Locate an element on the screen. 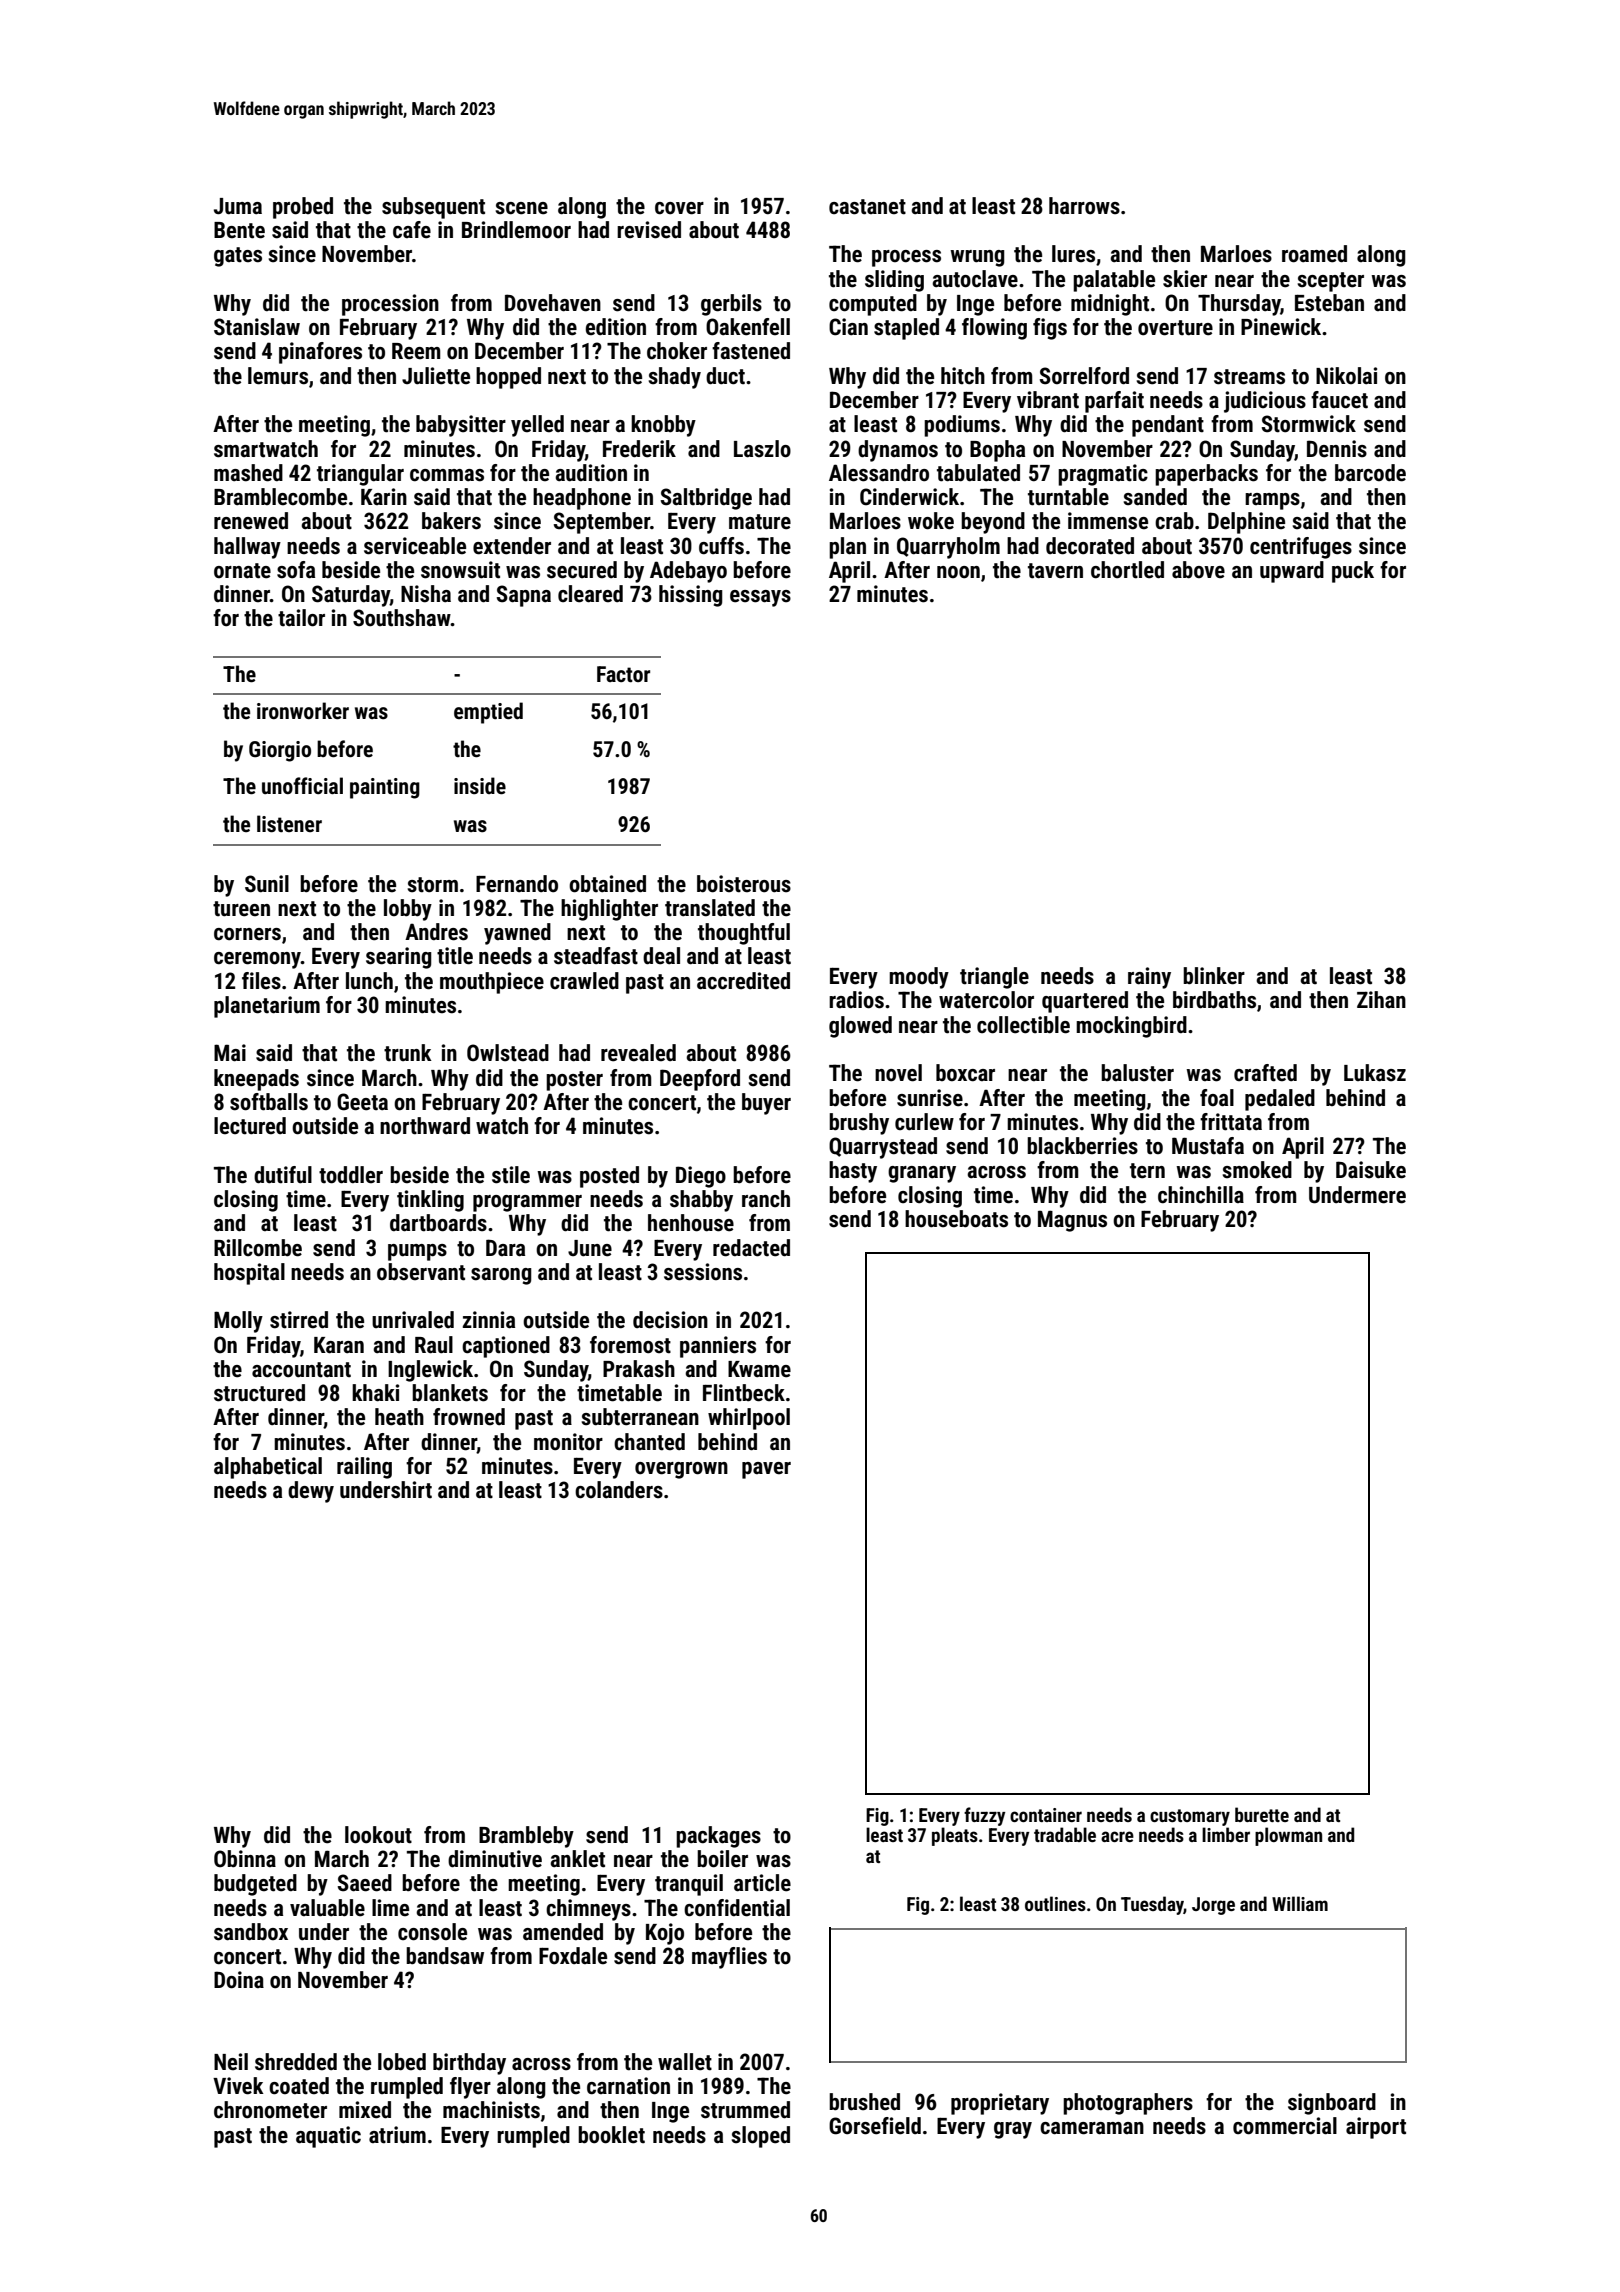 The width and height of the screenshot is (1620, 2292). console is located at coordinates (432, 1932).
